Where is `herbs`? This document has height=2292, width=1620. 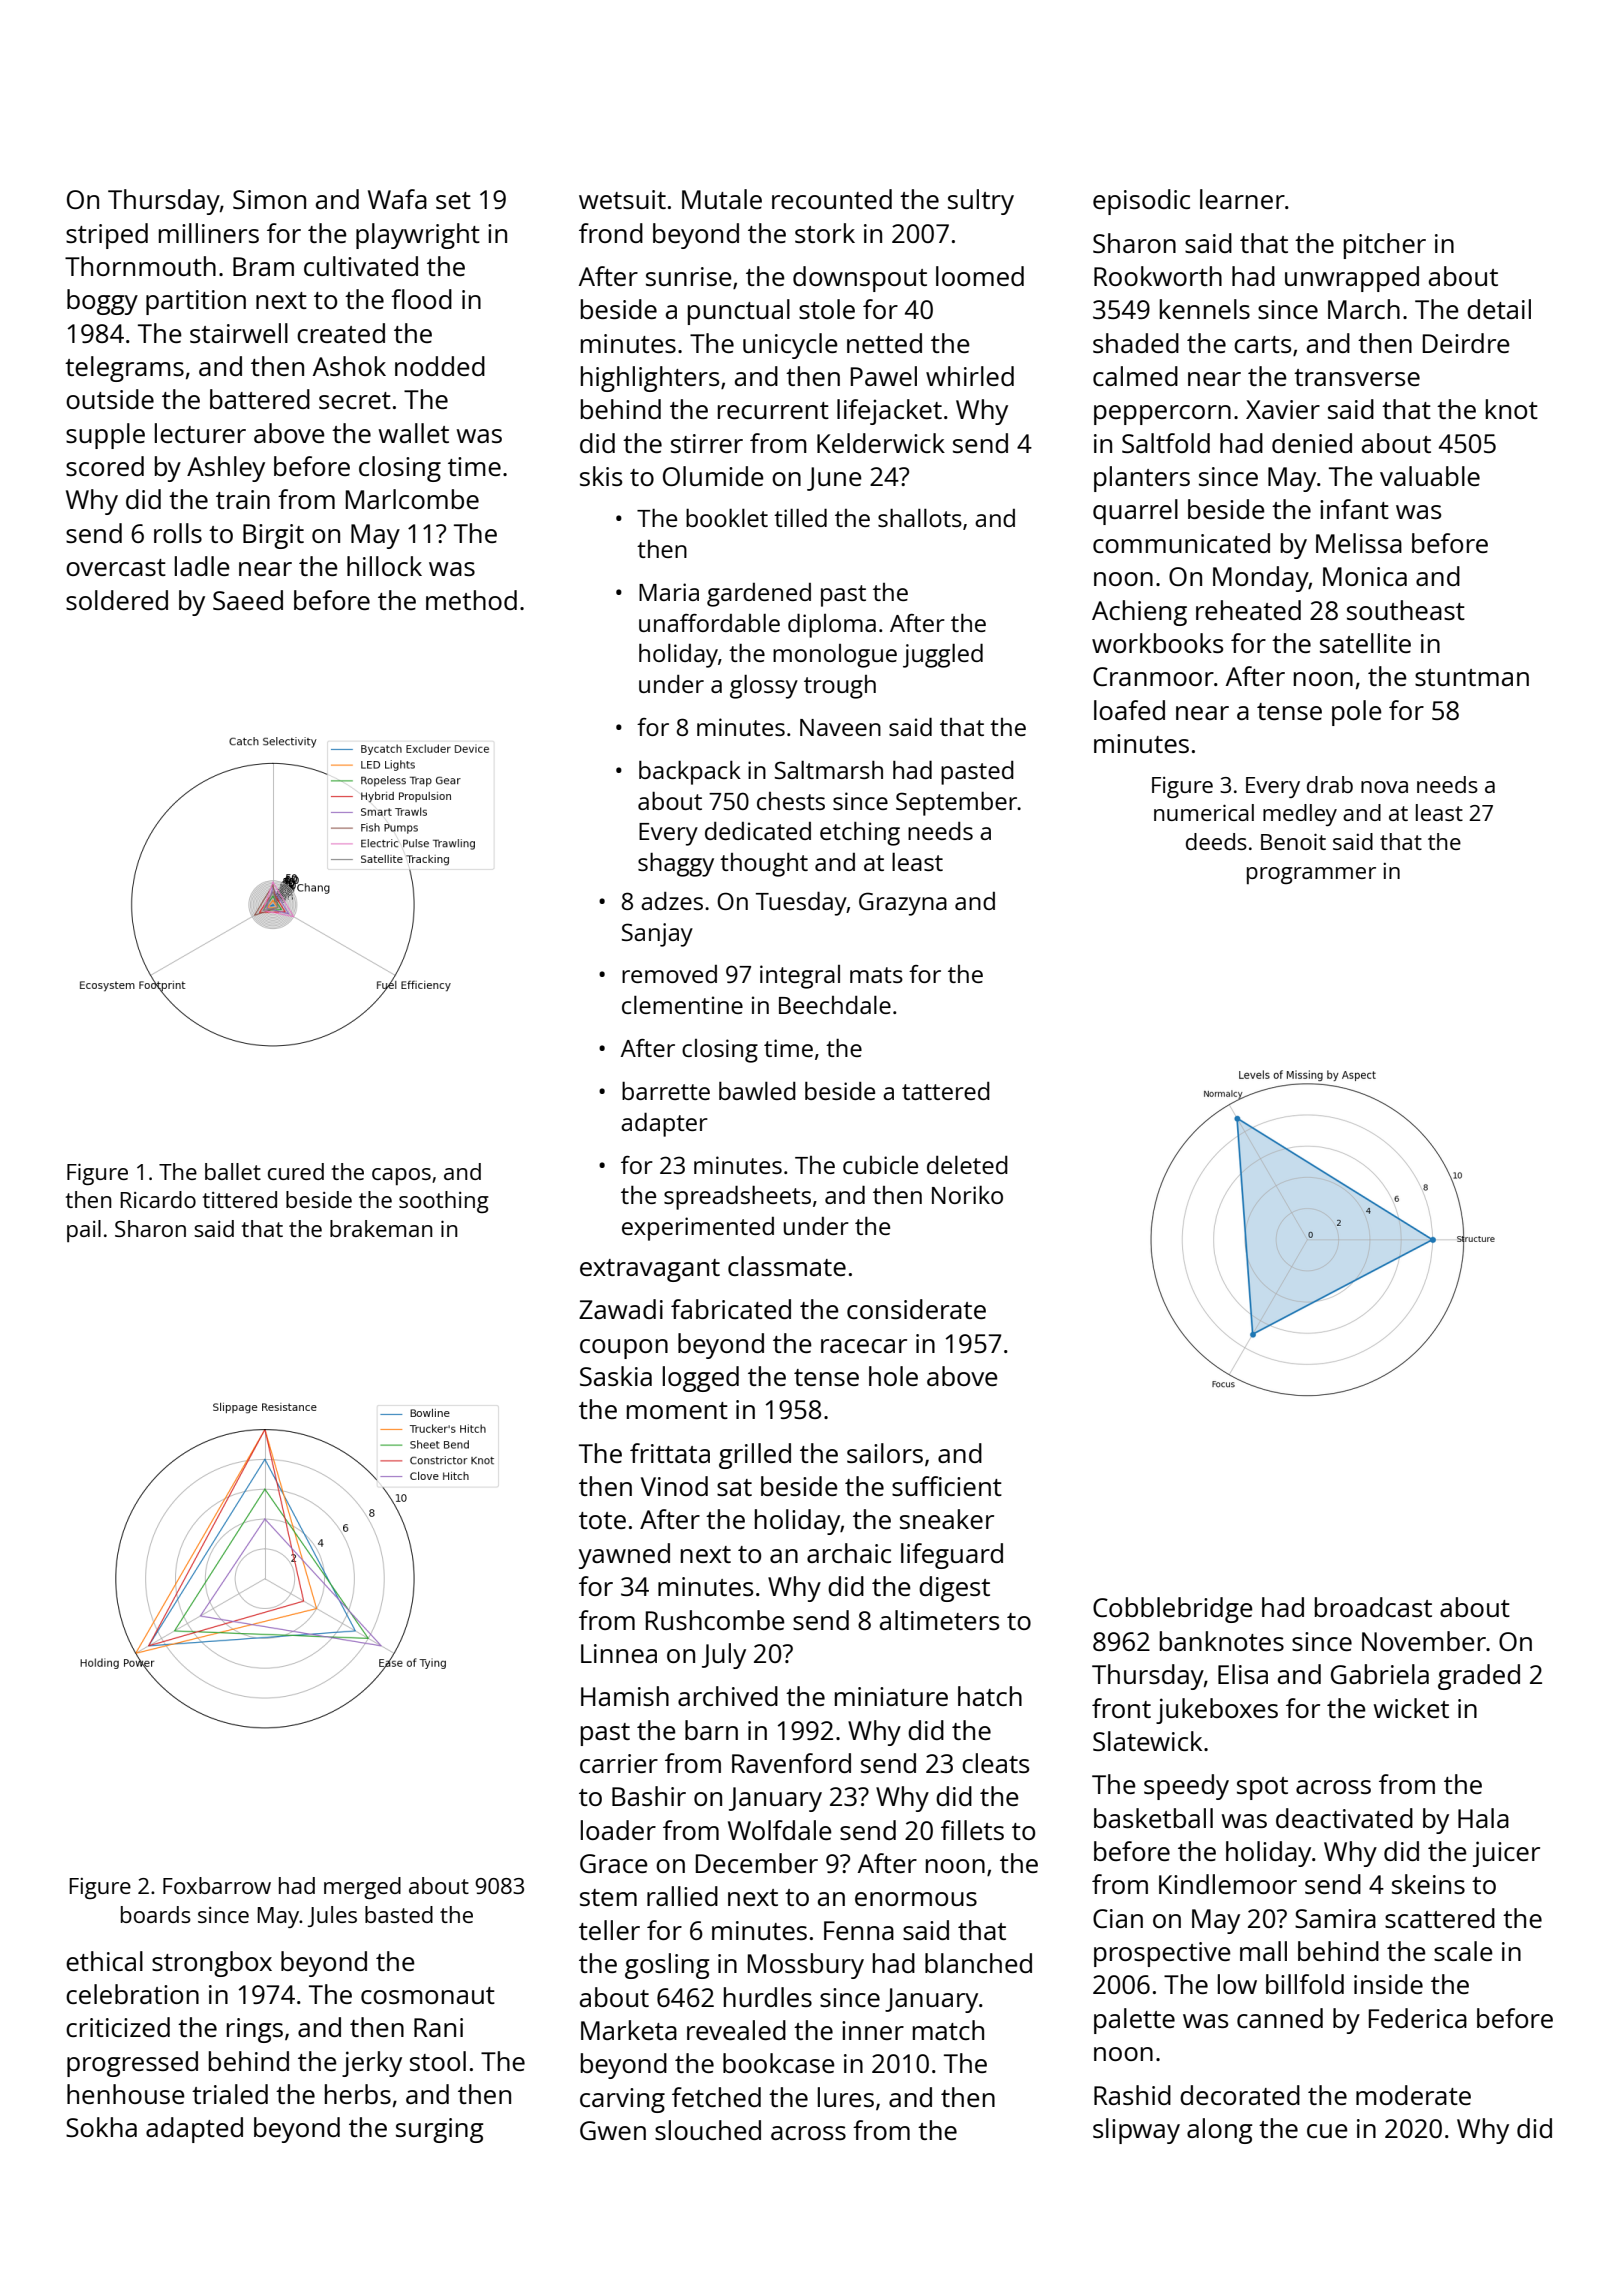 herbs is located at coordinates (358, 2094).
